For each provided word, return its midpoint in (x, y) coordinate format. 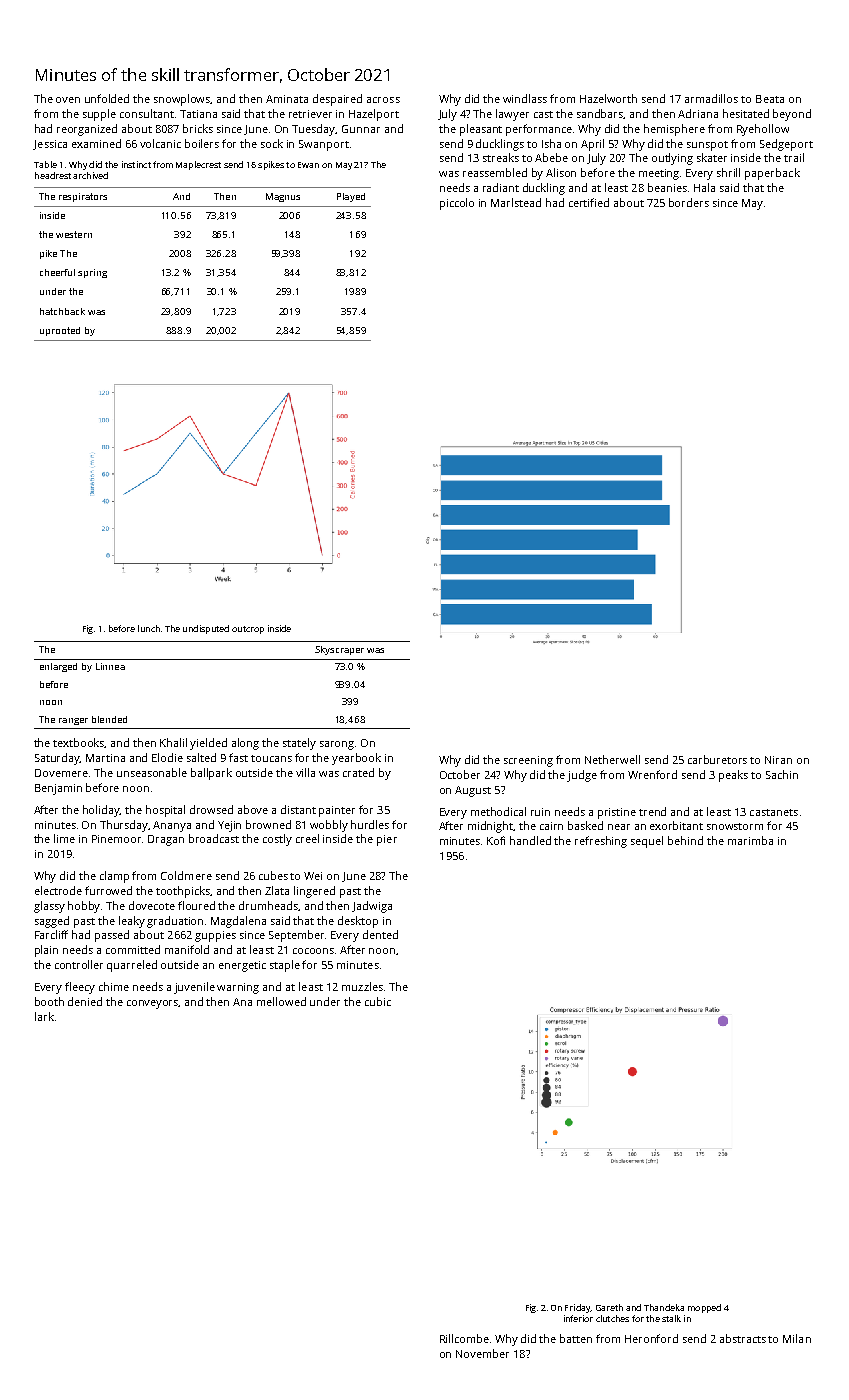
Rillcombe (464, 1338)
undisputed (206, 629)
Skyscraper (339, 650)
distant (298, 809)
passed (112, 936)
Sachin (782, 774)
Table (45, 164)
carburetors (717, 759)
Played (351, 197)
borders (689, 202)
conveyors (153, 1004)
